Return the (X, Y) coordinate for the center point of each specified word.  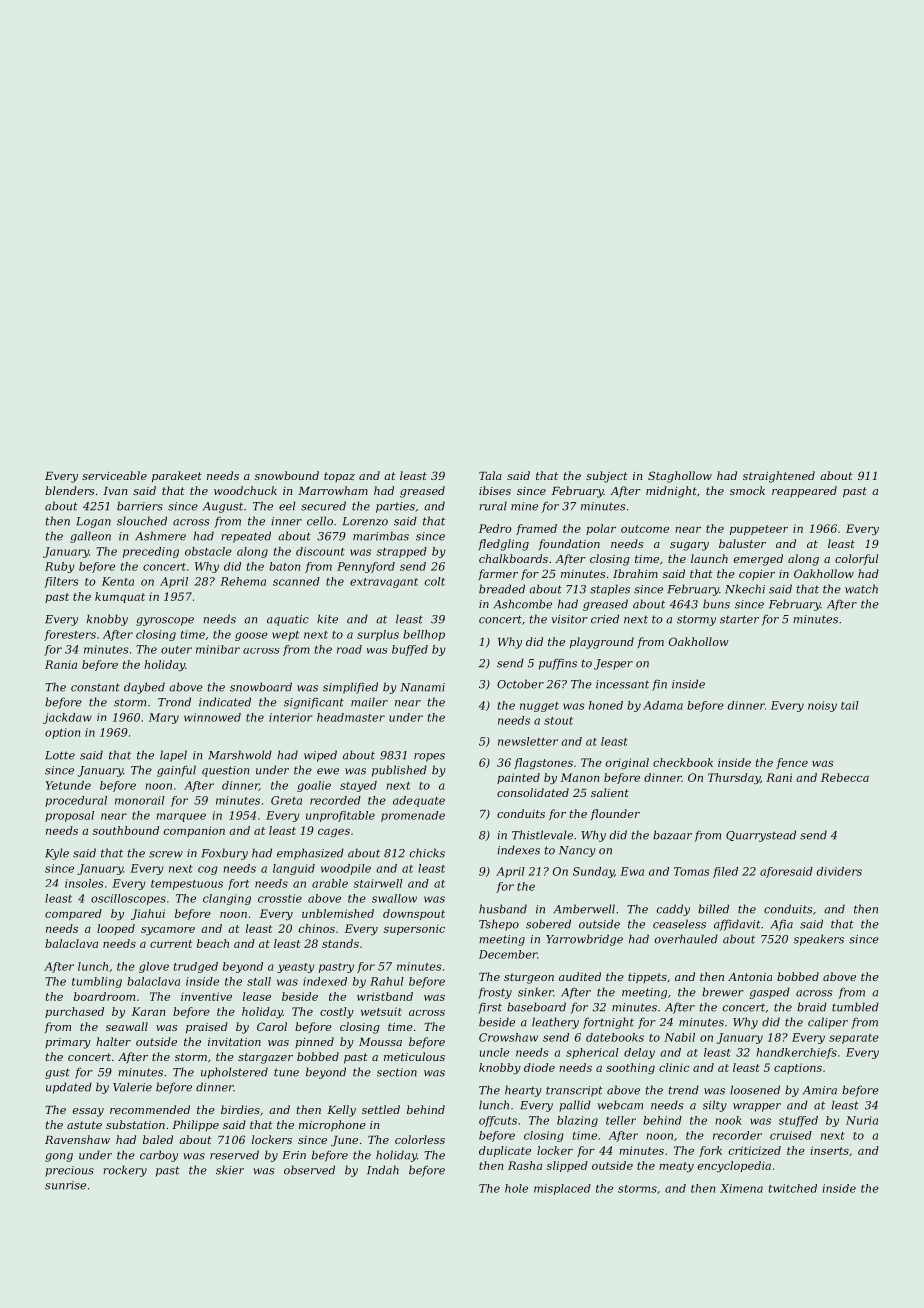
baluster (742, 543)
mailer (369, 702)
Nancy (577, 851)
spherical (592, 1053)
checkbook (683, 762)
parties (395, 507)
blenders (69, 490)
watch (861, 589)
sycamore (168, 931)
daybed (144, 688)
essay (88, 1112)
